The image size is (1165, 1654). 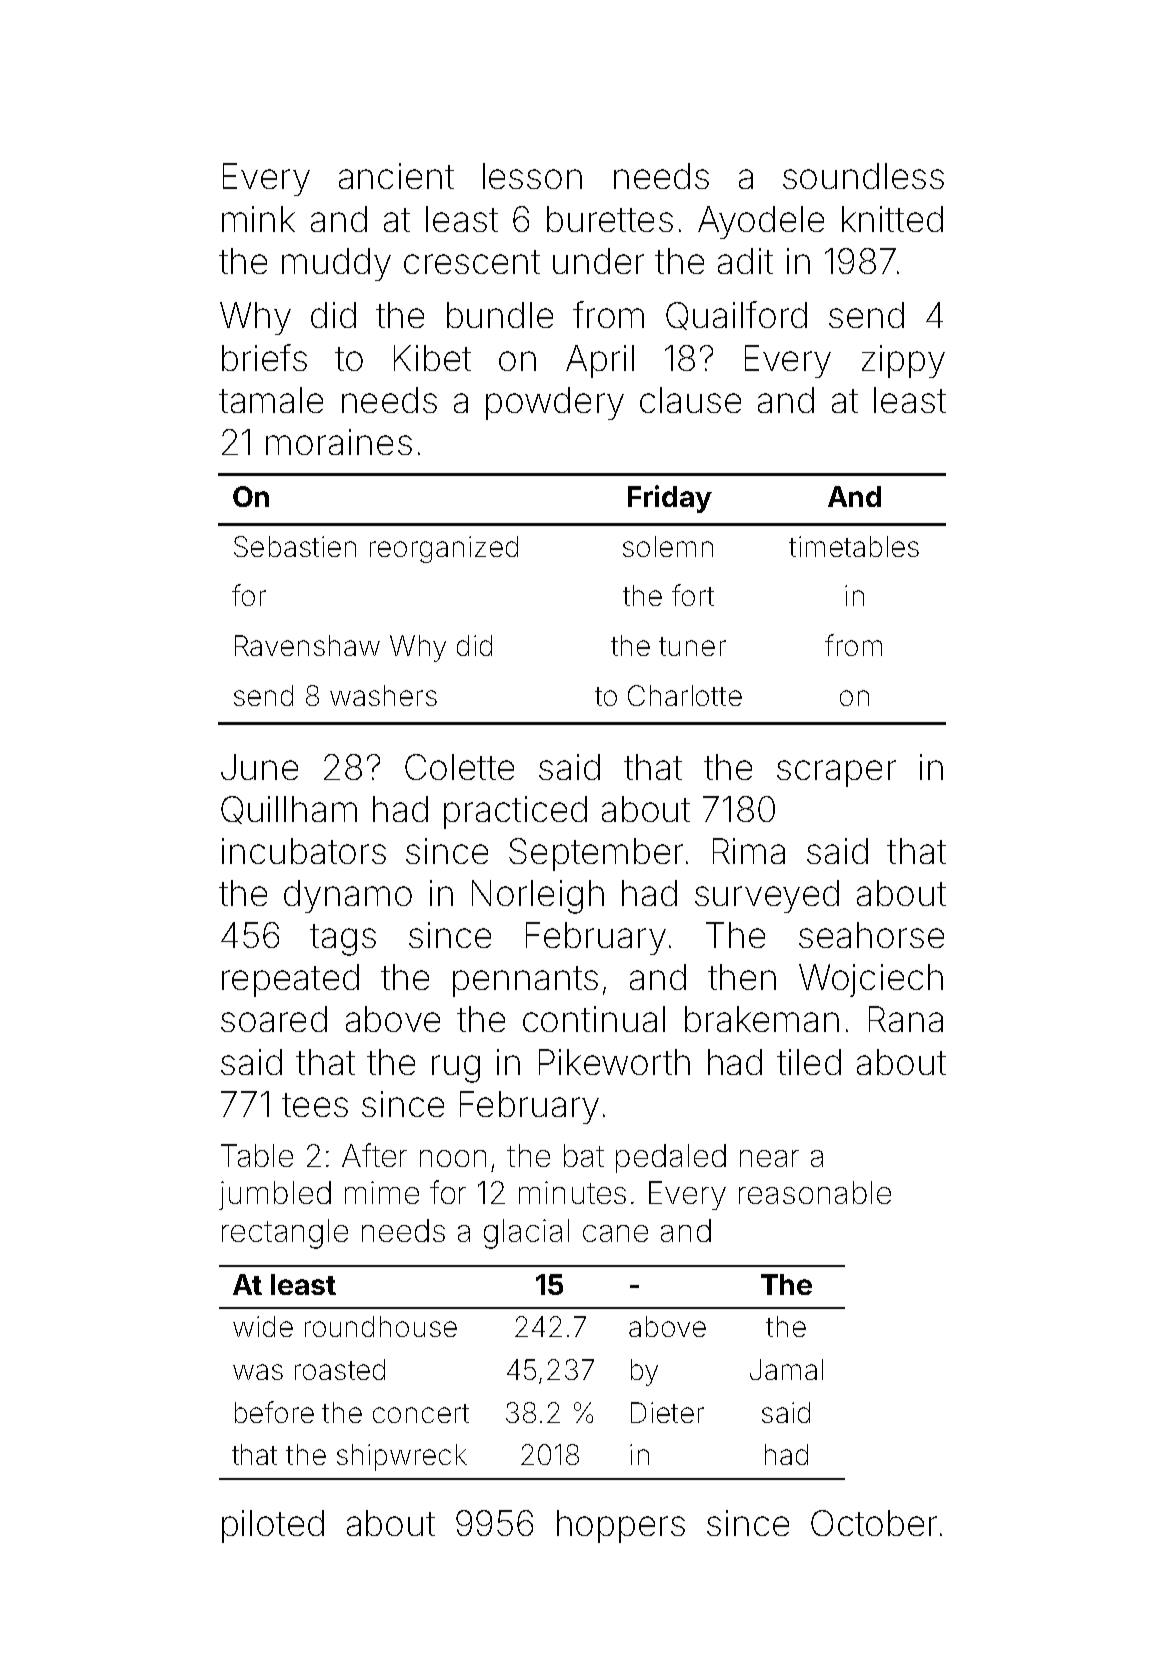 I want to click on scraper, so click(x=836, y=773).
